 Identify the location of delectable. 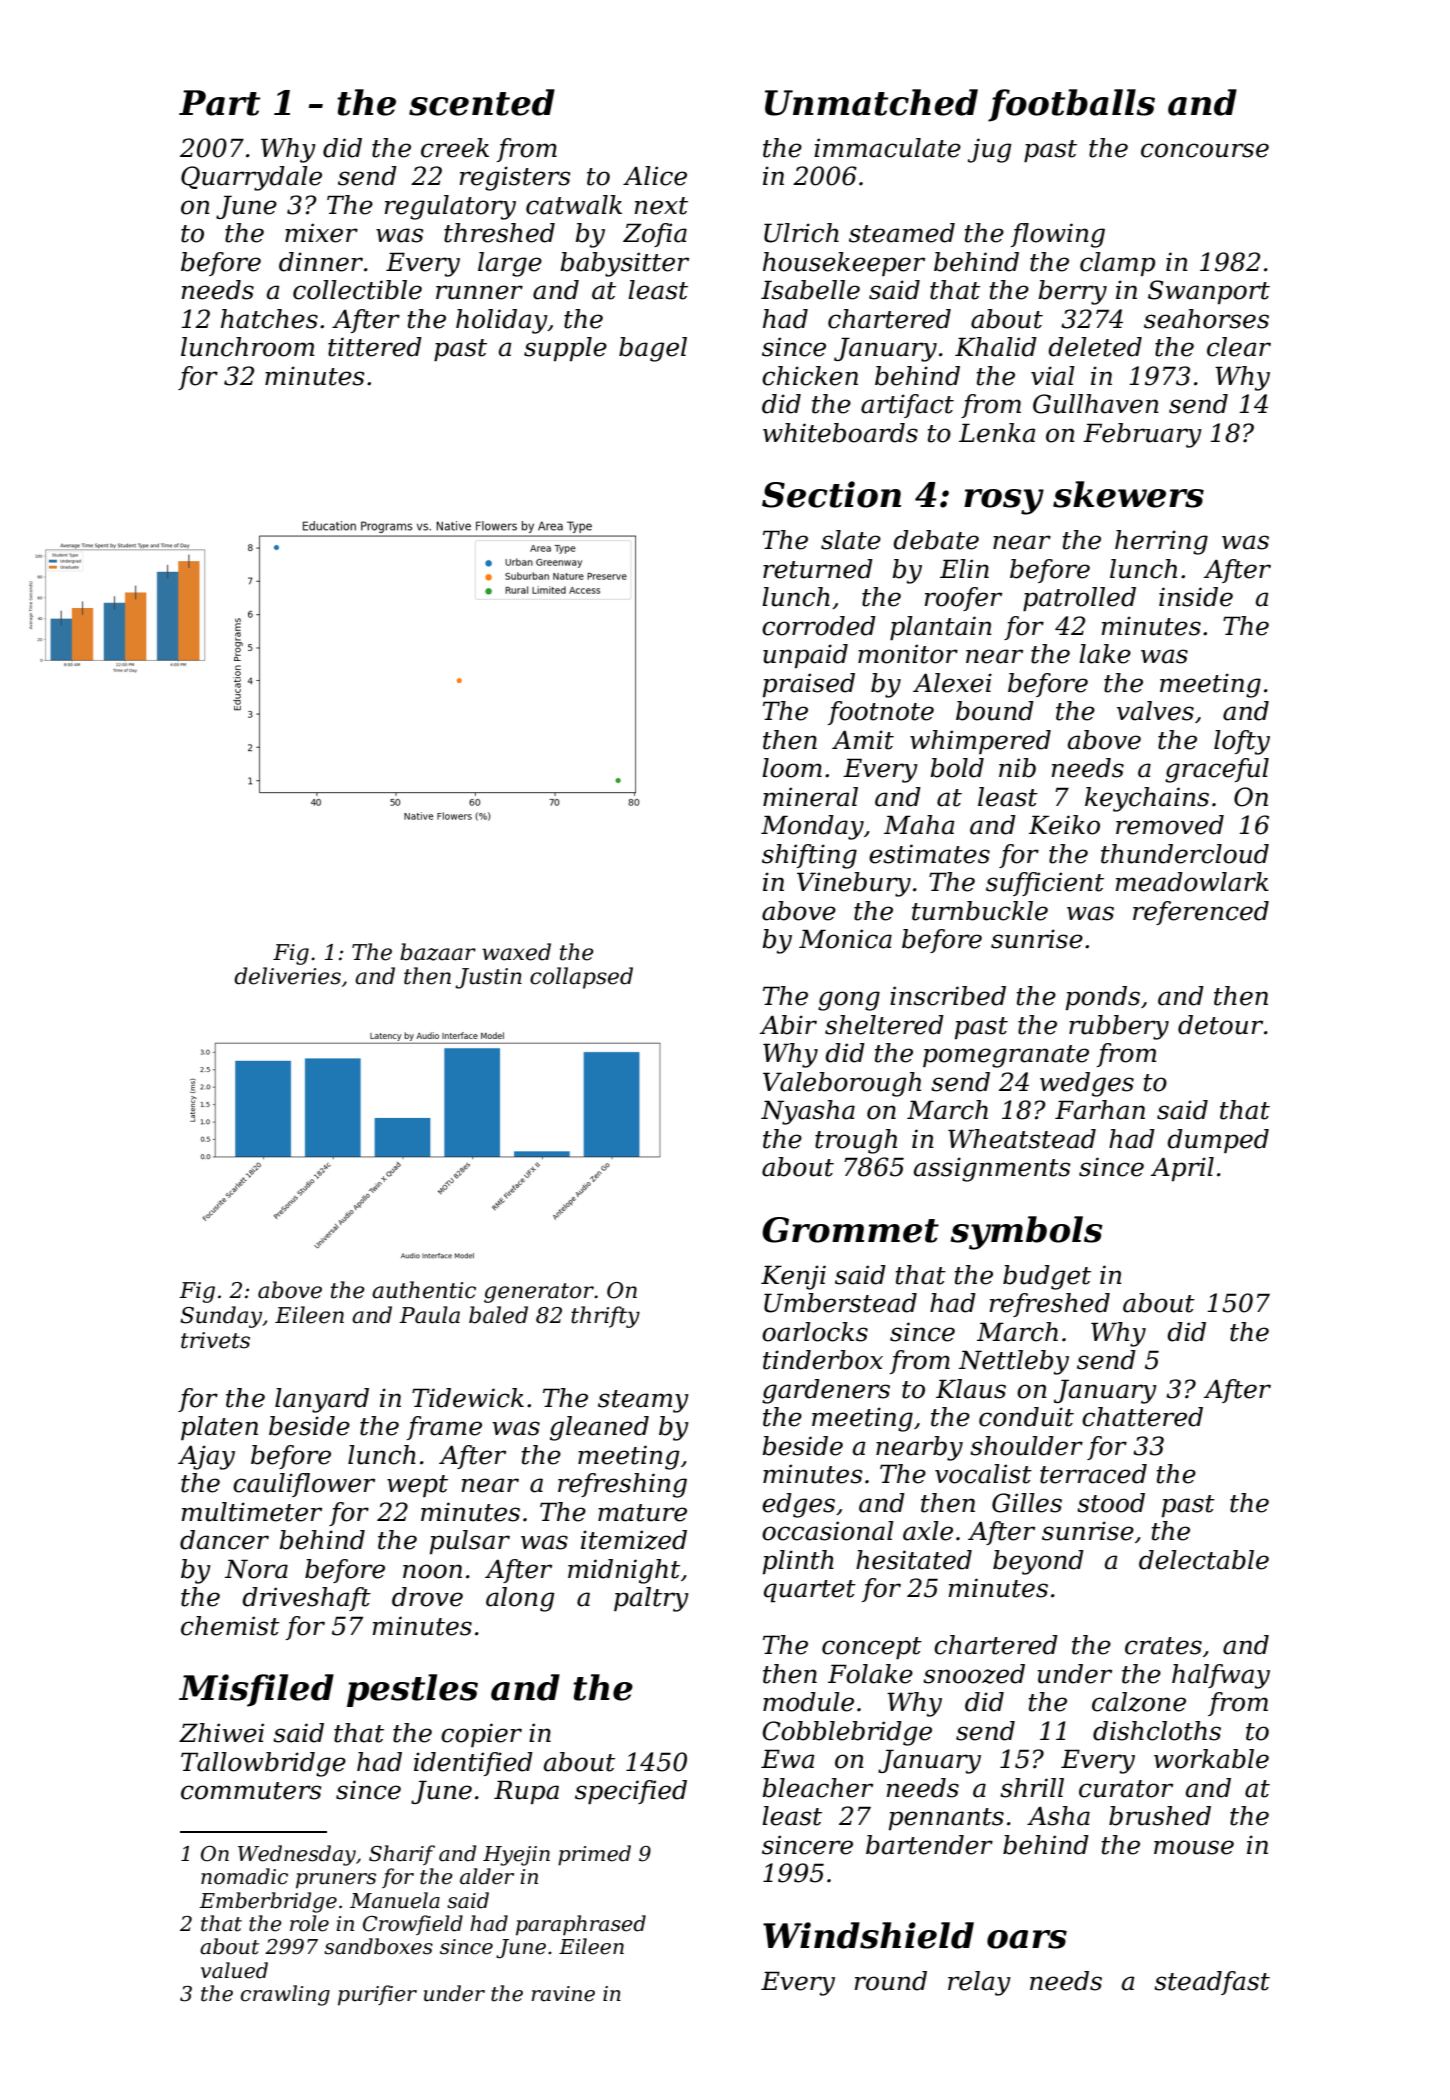
(1204, 1560).
